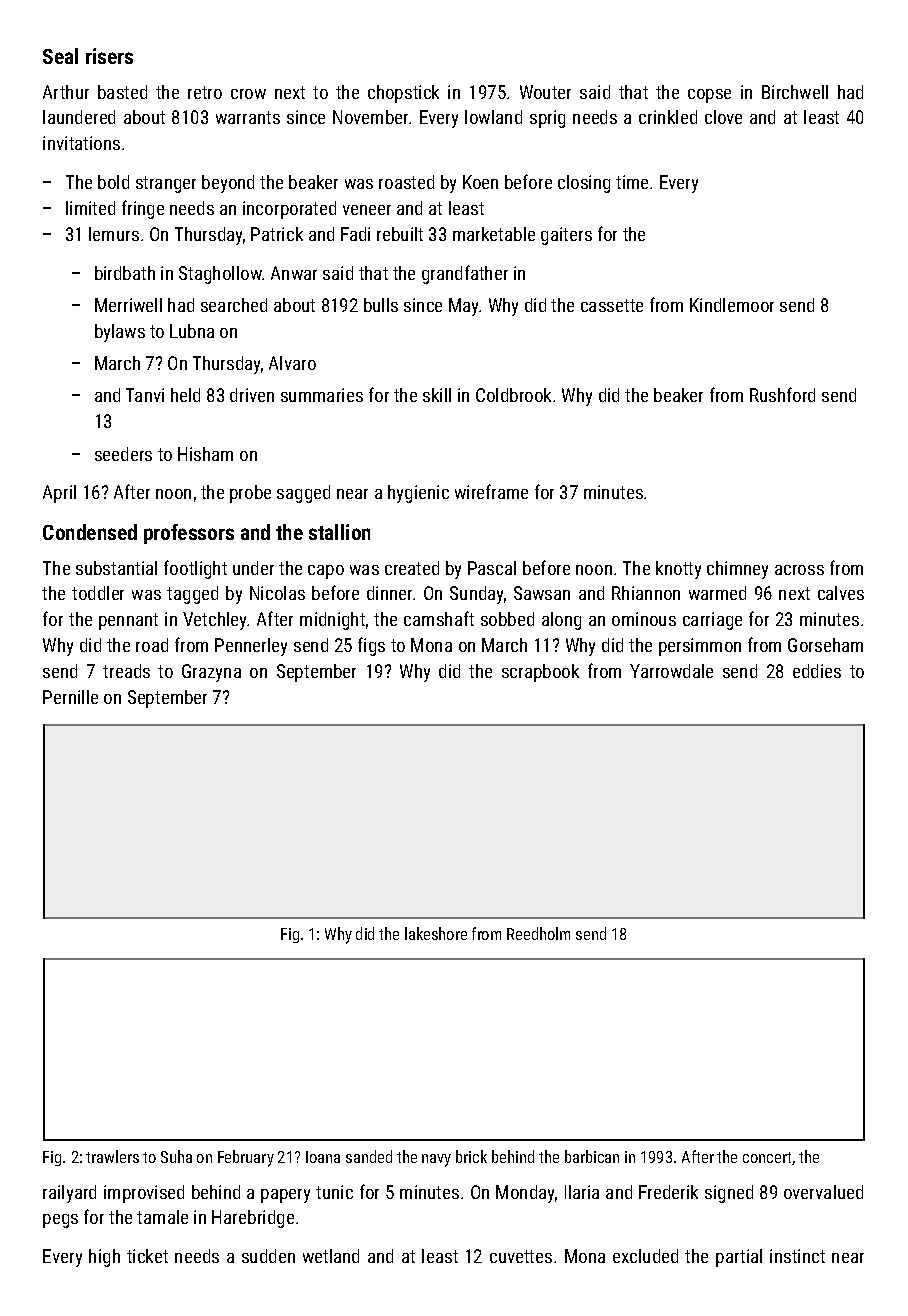 The width and height of the screenshot is (908, 1316). Describe the element at coordinates (521, 1256) in the screenshot. I see `cuvettes` at that location.
